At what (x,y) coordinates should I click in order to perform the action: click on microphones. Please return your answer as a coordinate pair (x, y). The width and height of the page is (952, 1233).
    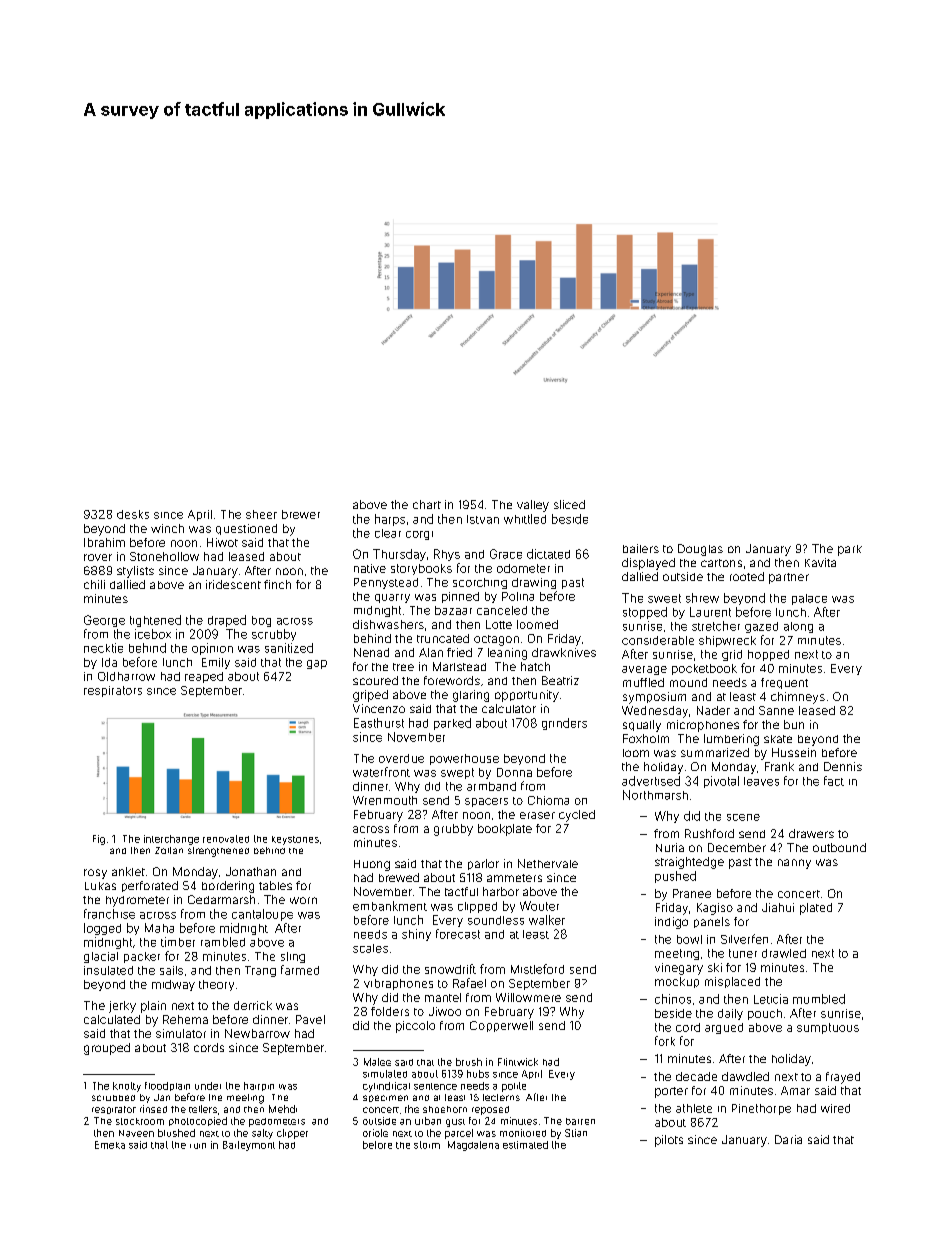
    Looking at the image, I should click on (703, 726).
